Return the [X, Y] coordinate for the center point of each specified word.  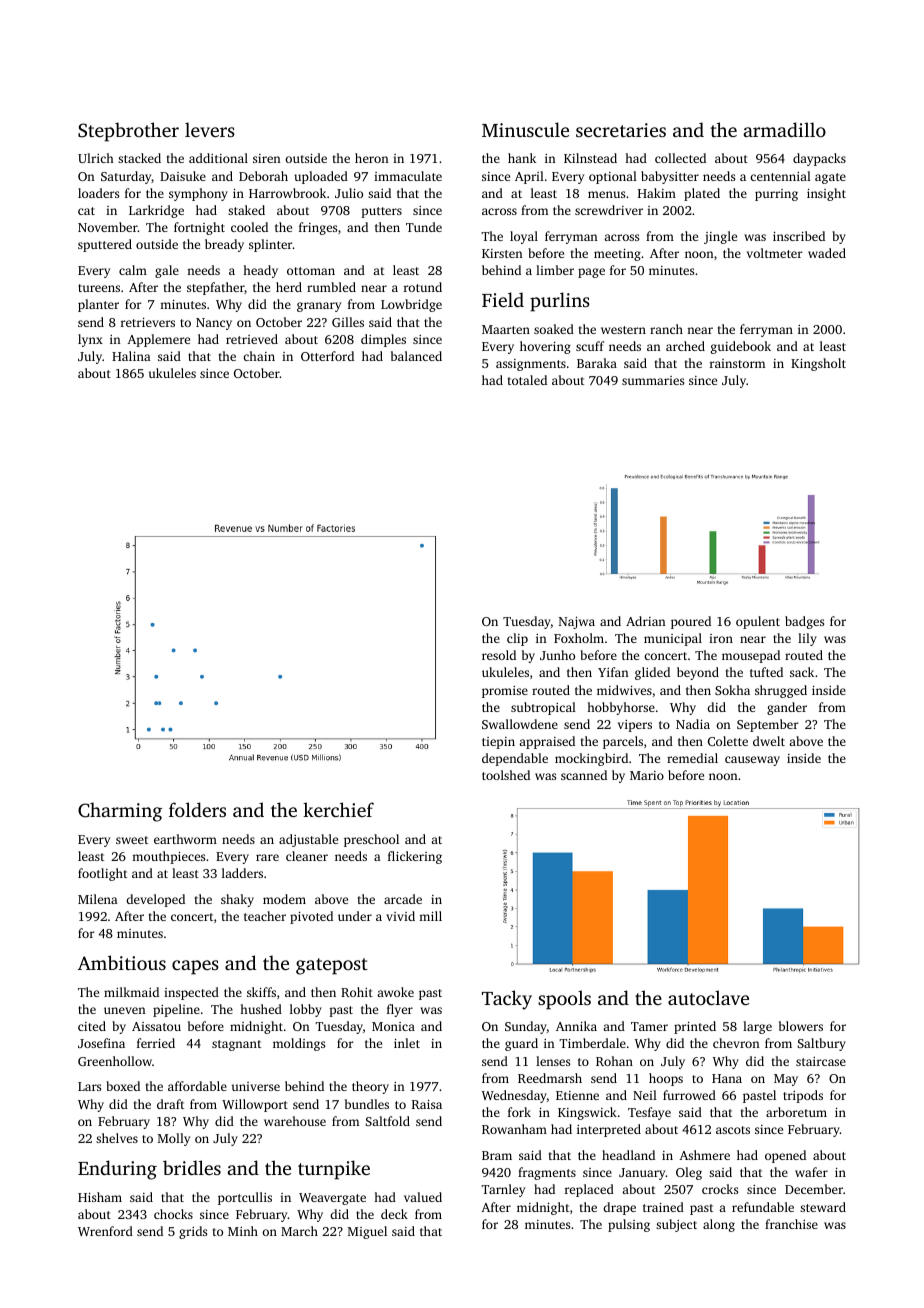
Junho [557, 655]
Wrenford [105, 1231]
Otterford [327, 356]
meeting [617, 255]
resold [499, 655]
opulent [758, 622]
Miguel [367, 1232]
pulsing [629, 1225]
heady [260, 271]
